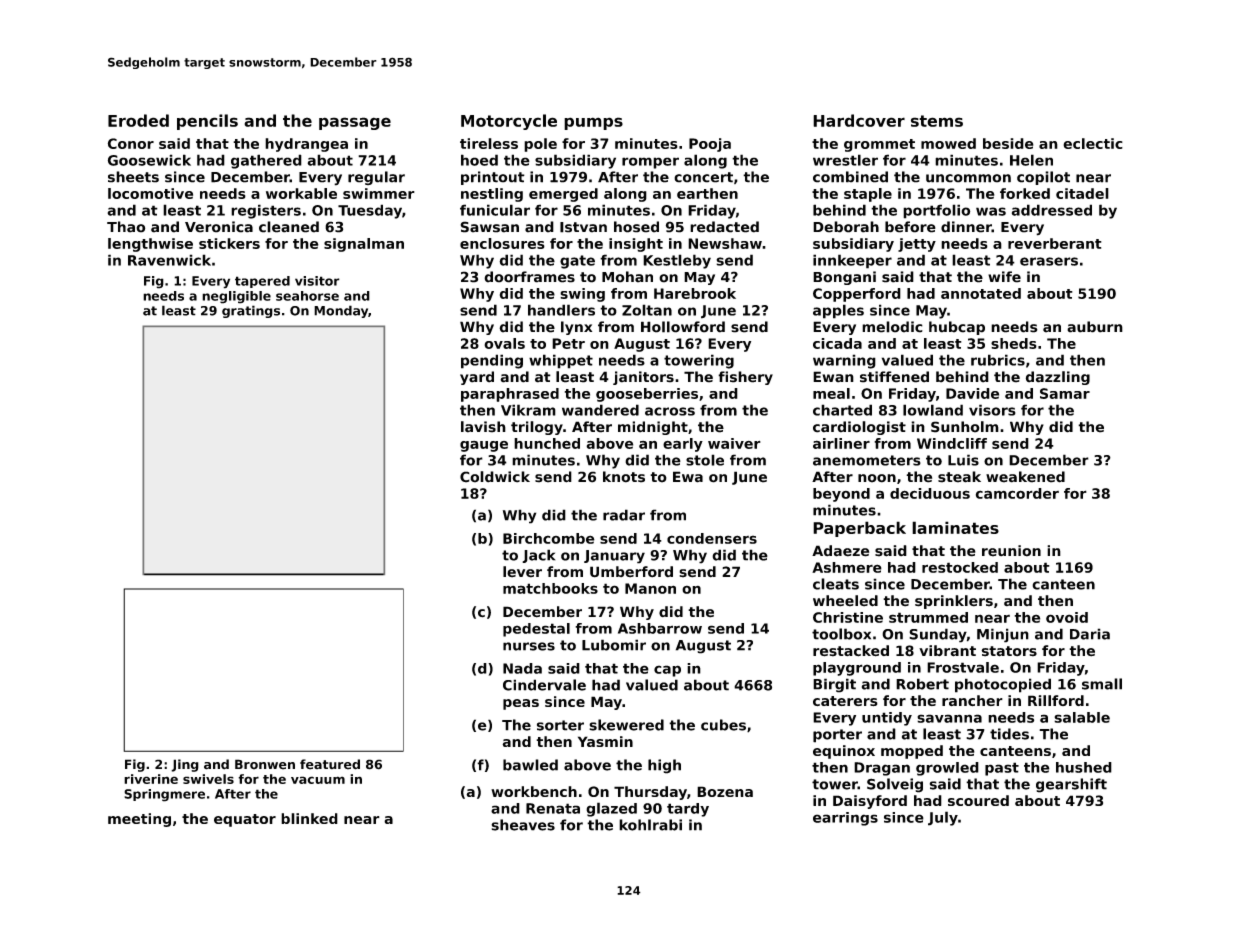 The height and width of the screenshot is (952, 1233). Describe the element at coordinates (650, 825) in the screenshot. I see `kohlrabi` at that location.
